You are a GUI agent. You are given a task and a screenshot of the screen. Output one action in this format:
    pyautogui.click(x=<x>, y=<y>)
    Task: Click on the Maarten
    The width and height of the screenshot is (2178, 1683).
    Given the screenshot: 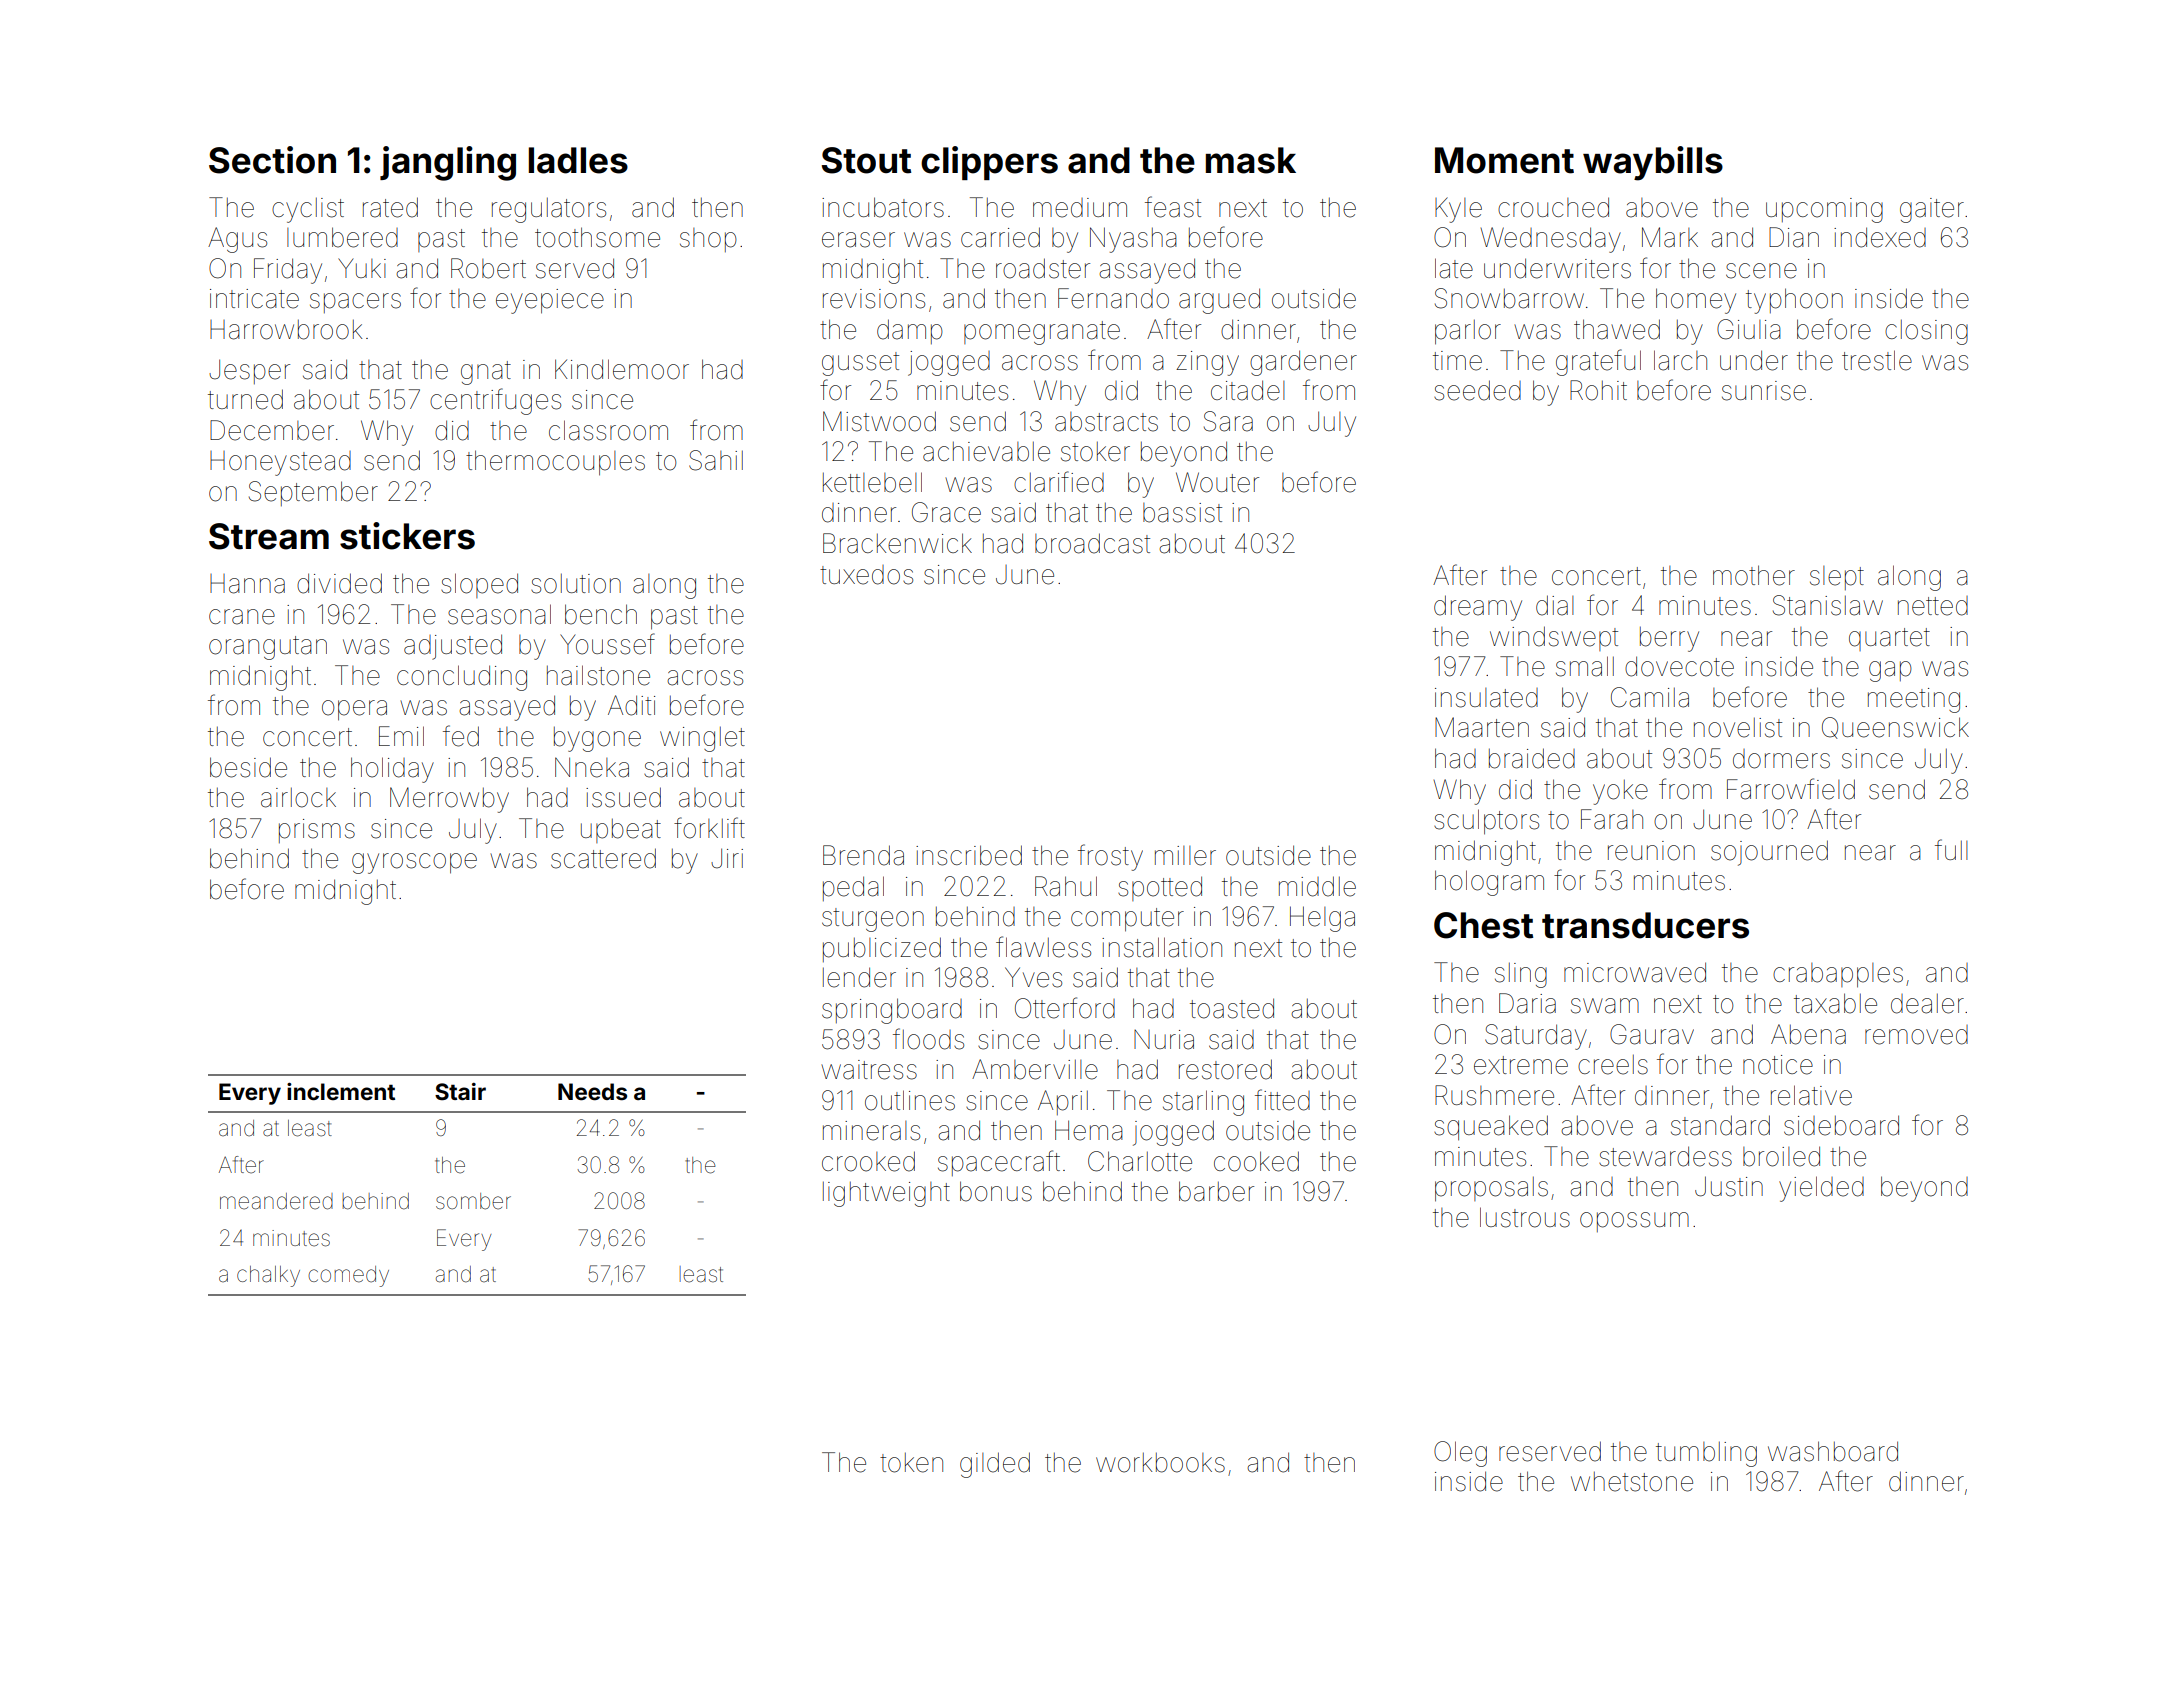 What is the action you would take?
    pyautogui.click(x=1482, y=727)
